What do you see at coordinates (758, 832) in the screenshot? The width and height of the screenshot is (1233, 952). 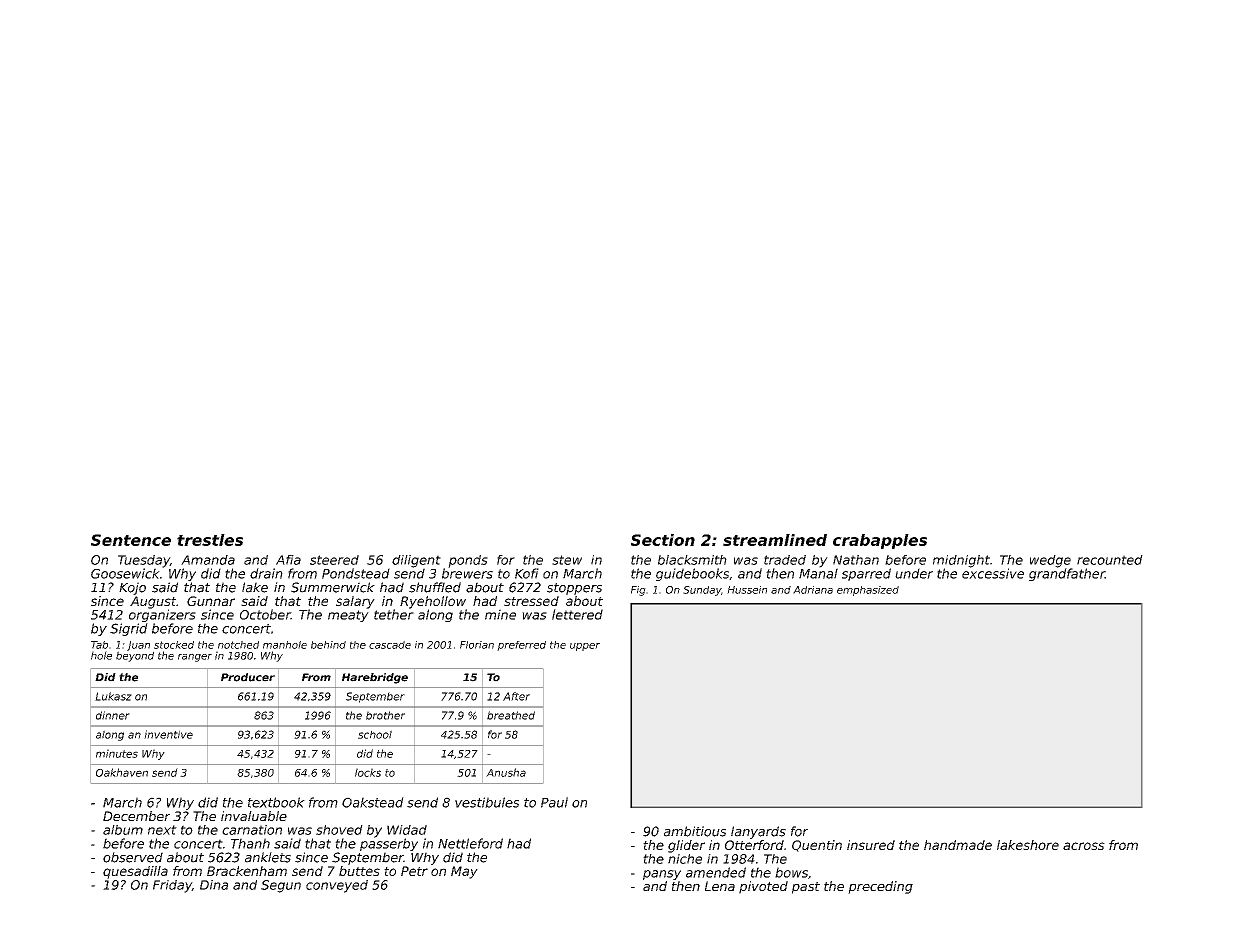 I see `lanyards` at bounding box center [758, 832].
